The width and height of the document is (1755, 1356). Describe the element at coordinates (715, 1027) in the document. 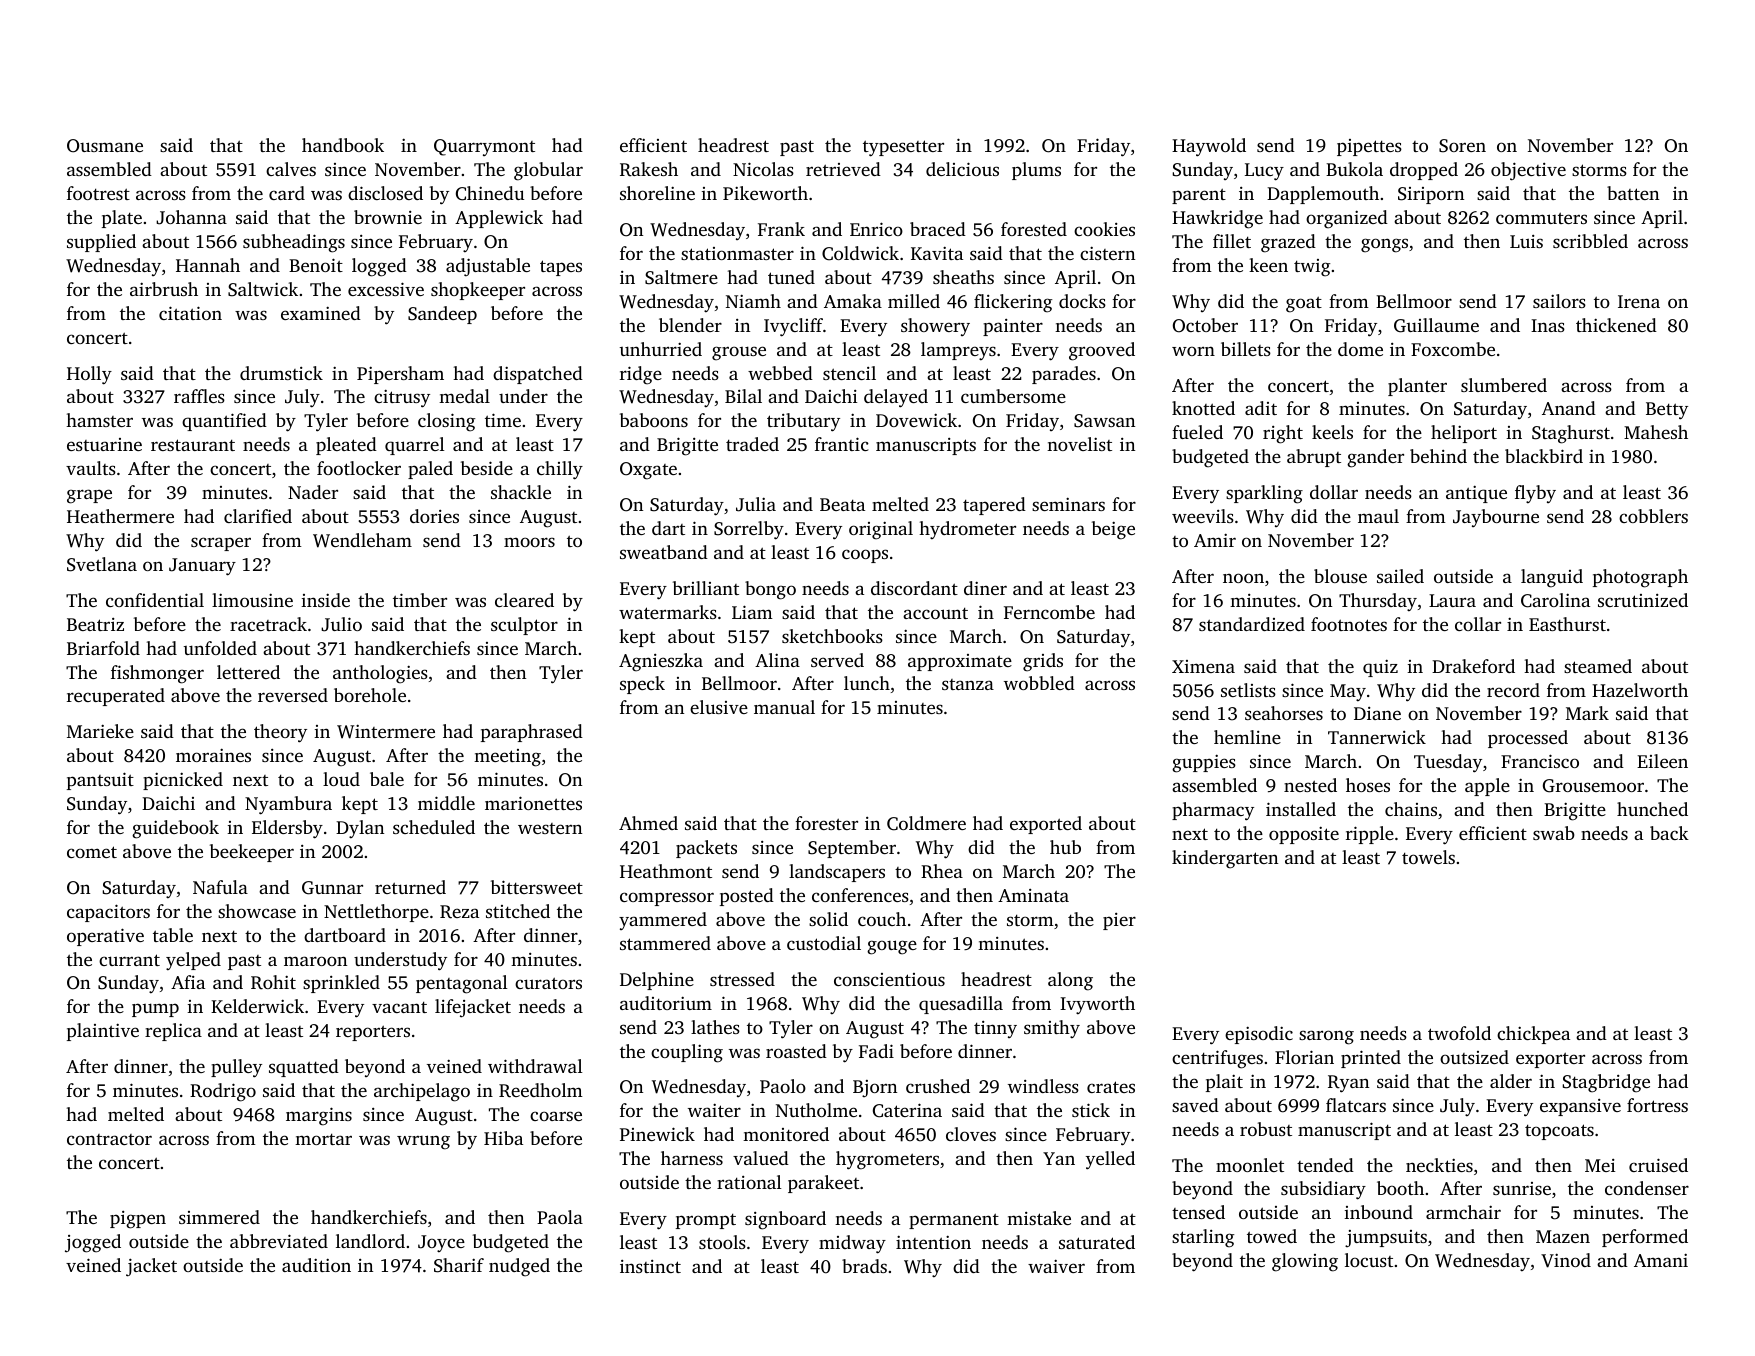

I see `lathes` at that location.
